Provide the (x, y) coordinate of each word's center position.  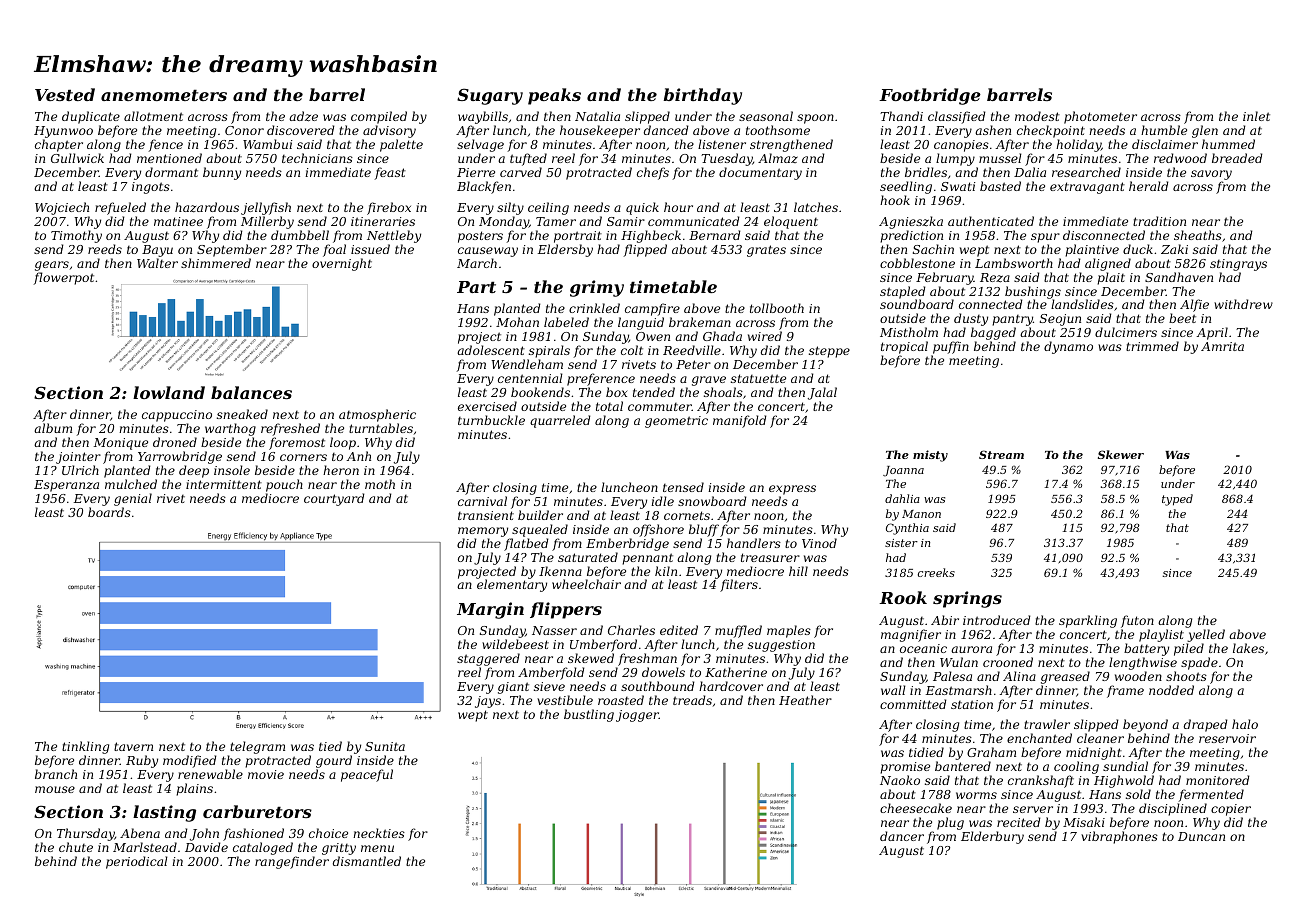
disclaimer (1165, 144)
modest (1037, 116)
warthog (230, 429)
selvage (480, 145)
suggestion (781, 646)
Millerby (267, 222)
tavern (133, 746)
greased (1065, 677)
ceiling (548, 208)
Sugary (490, 96)
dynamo (1068, 347)
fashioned (253, 834)
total (609, 406)
